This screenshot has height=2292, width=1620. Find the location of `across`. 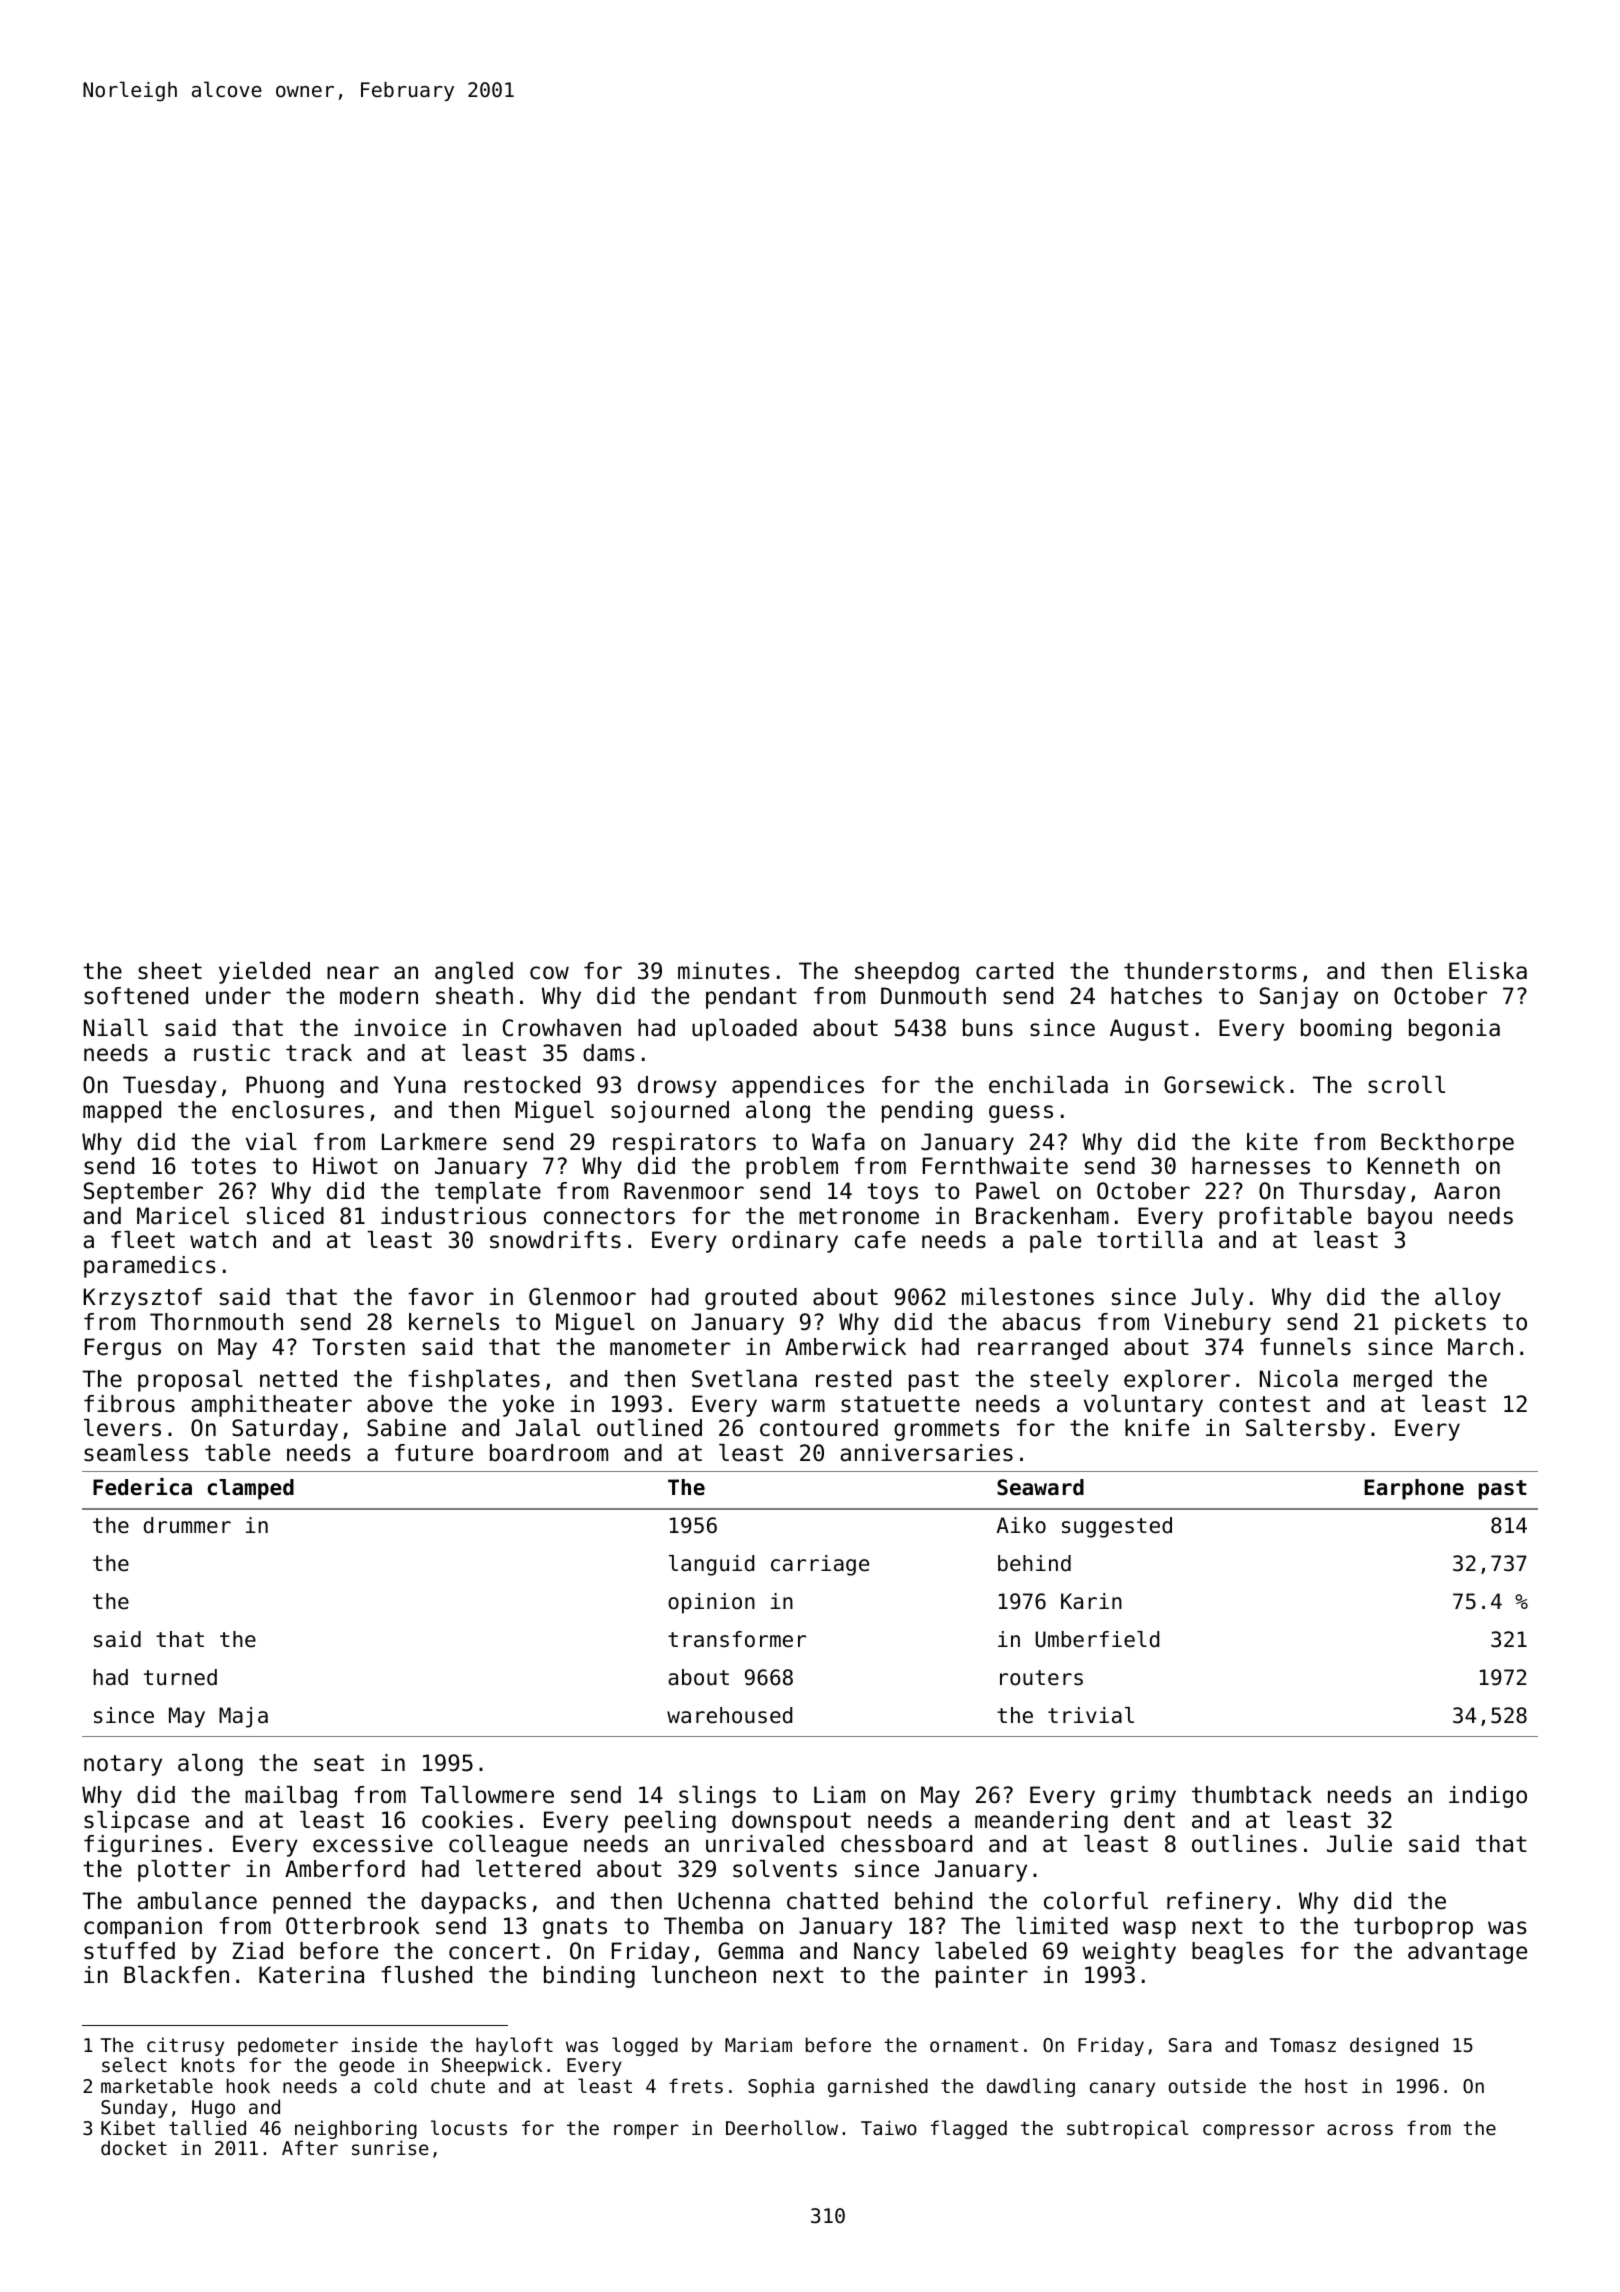

across is located at coordinates (1360, 2129).
